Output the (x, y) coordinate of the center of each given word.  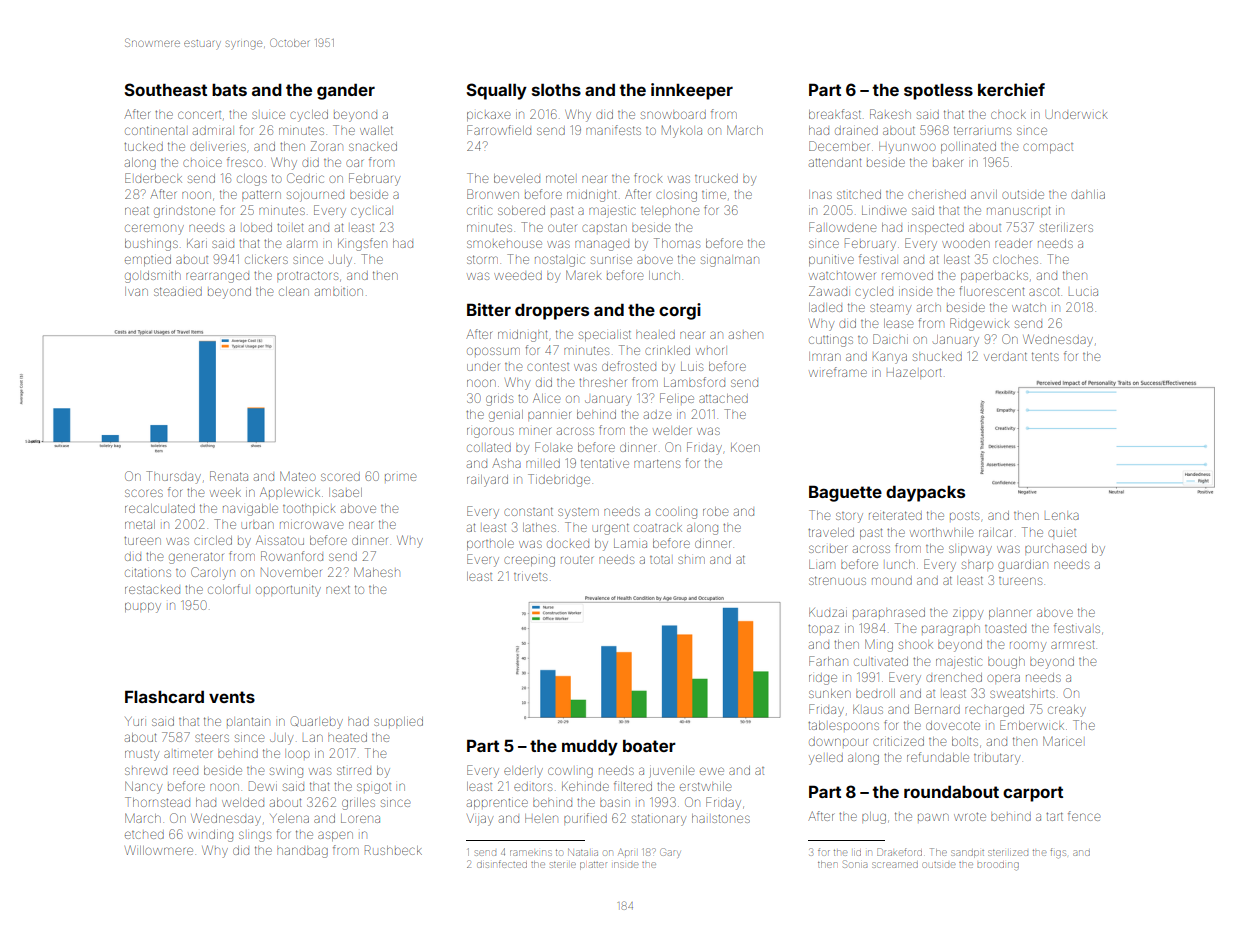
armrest (1072, 645)
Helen (541, 818)
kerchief (1011, 89)
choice (202, 163)
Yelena (289, 818)
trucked (716, 178)
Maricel (1062, 741)
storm (482, 259)
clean (294, 291)
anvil (984, 194)
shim (691, 560)
